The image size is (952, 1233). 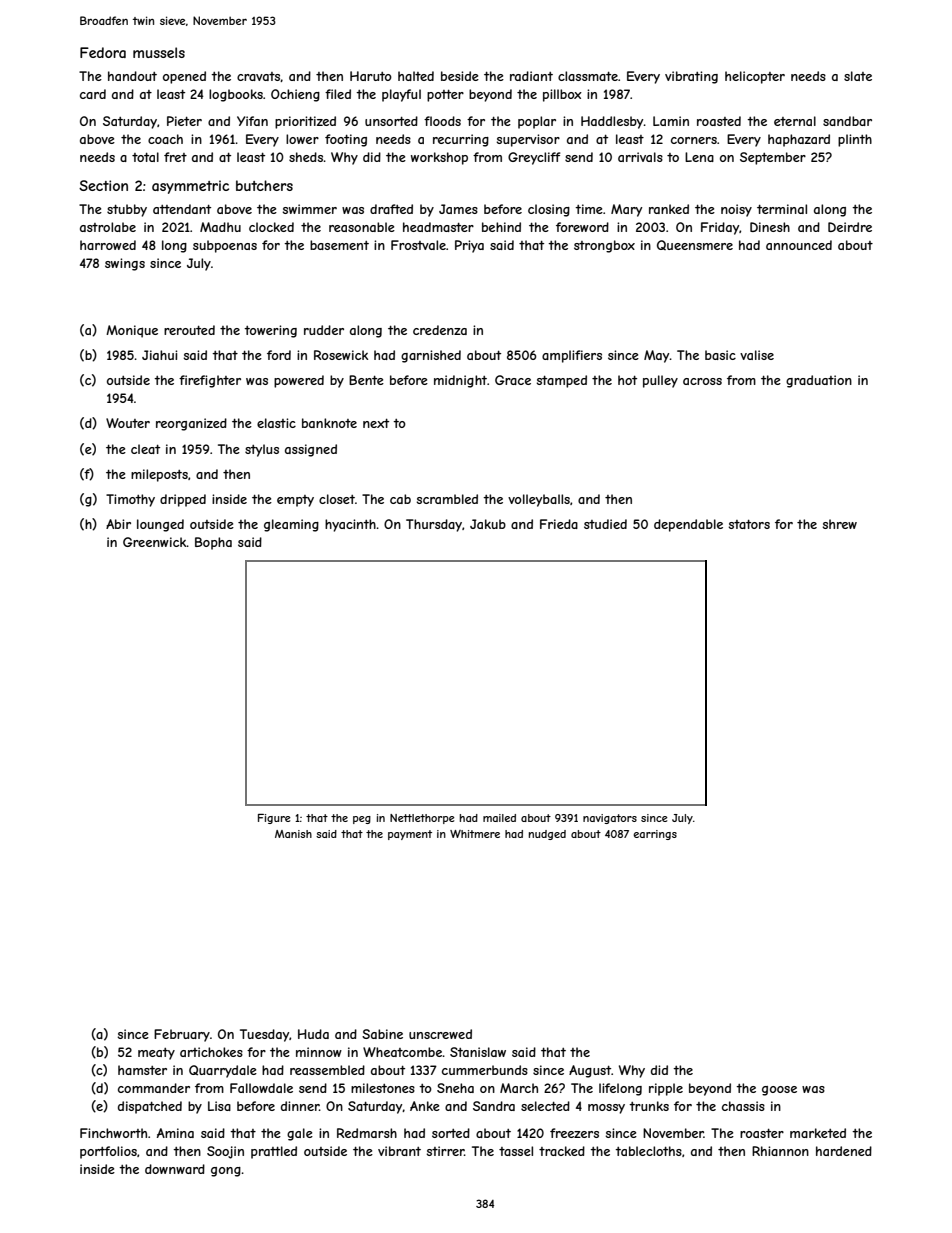 I want to click on February, so click(x=182, y=1035).
